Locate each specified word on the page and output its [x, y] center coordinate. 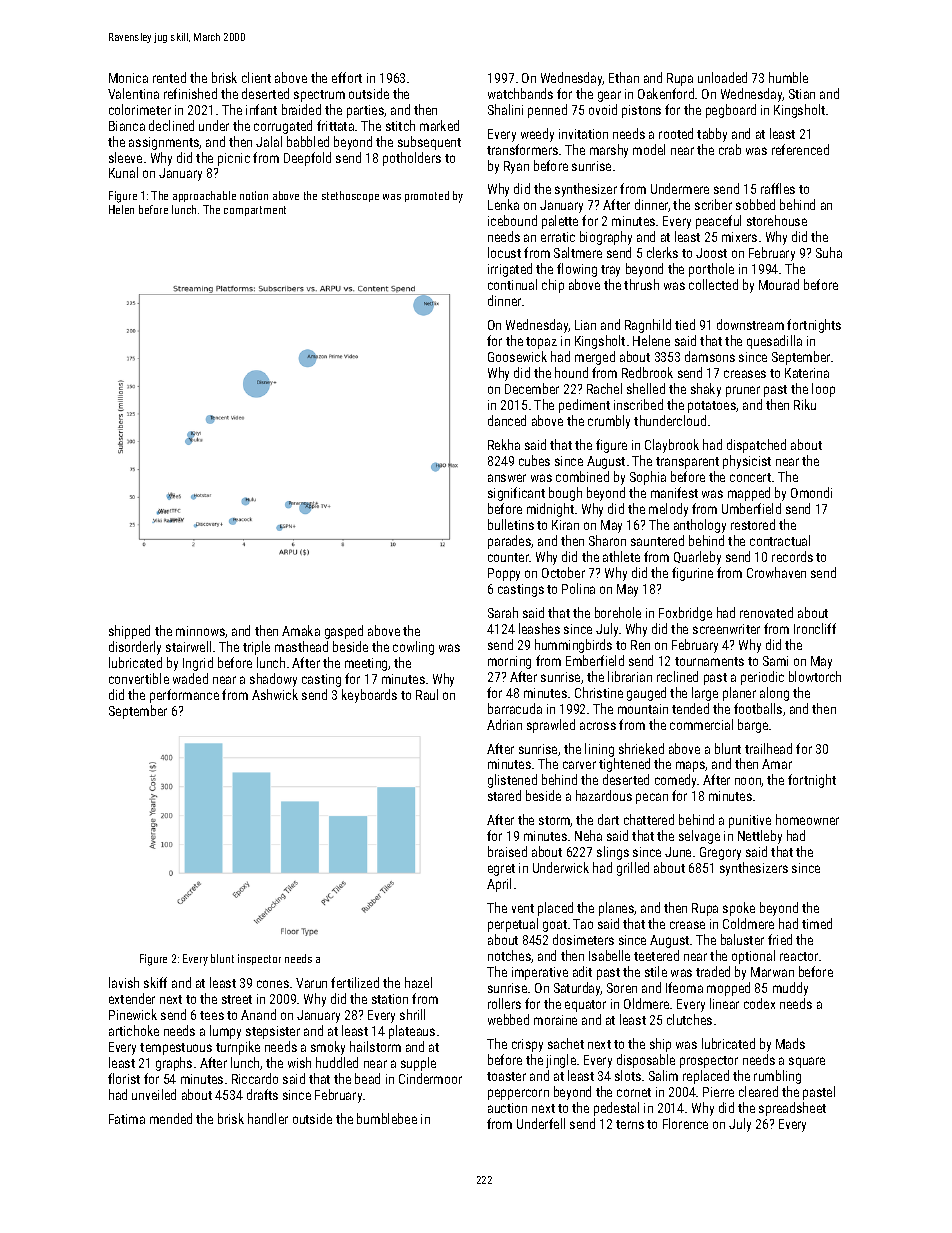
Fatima [127, 1119]
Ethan [624, 77]
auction [507, 1108]
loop [823, 390]
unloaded [722, 77]
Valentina [133, 93]
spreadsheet [792, 1109]
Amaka [301, 630]
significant [516, 494]
